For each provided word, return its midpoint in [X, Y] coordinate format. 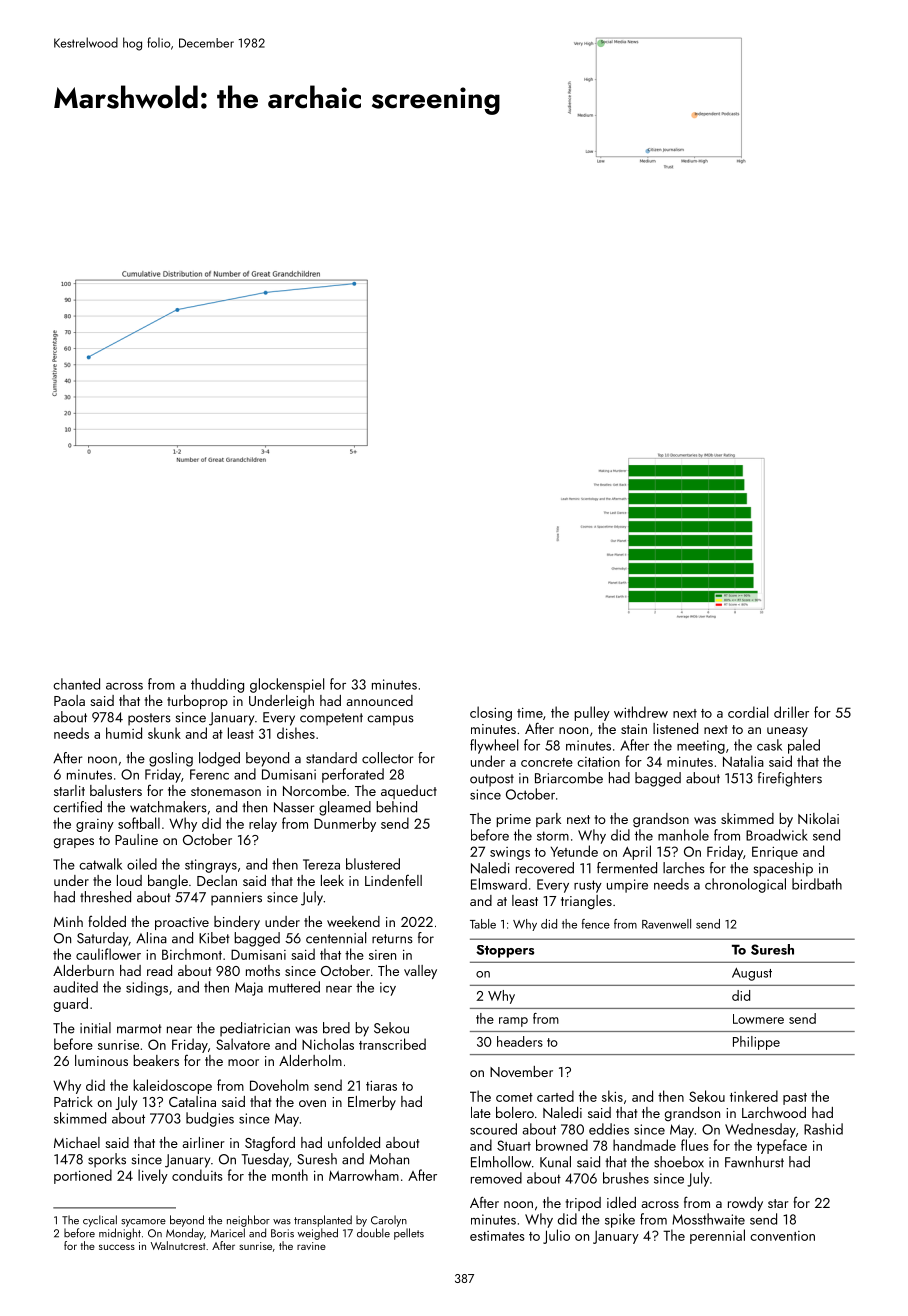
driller [791, 712]
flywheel [494, 746]
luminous [101, 1060]
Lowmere [758, 1019]
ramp [513, 1022]
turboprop [197, 702]
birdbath [817, 884]
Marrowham [364, 1175]
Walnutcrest [178, 1245]
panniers [236, 899]
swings [510, 853]
